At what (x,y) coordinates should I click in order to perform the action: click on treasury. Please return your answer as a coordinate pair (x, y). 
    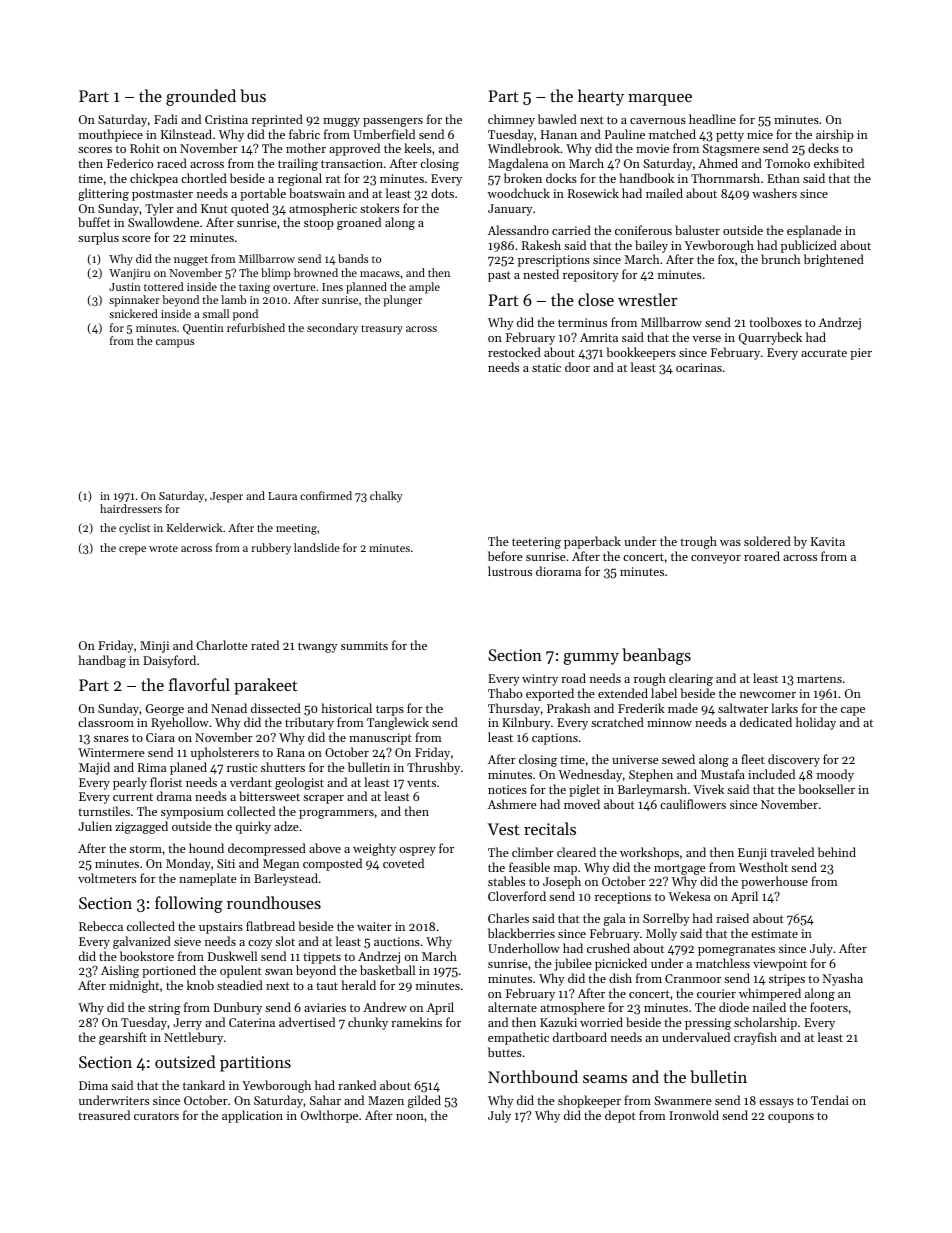
    Looking at the image, I should click on (382, 330).
